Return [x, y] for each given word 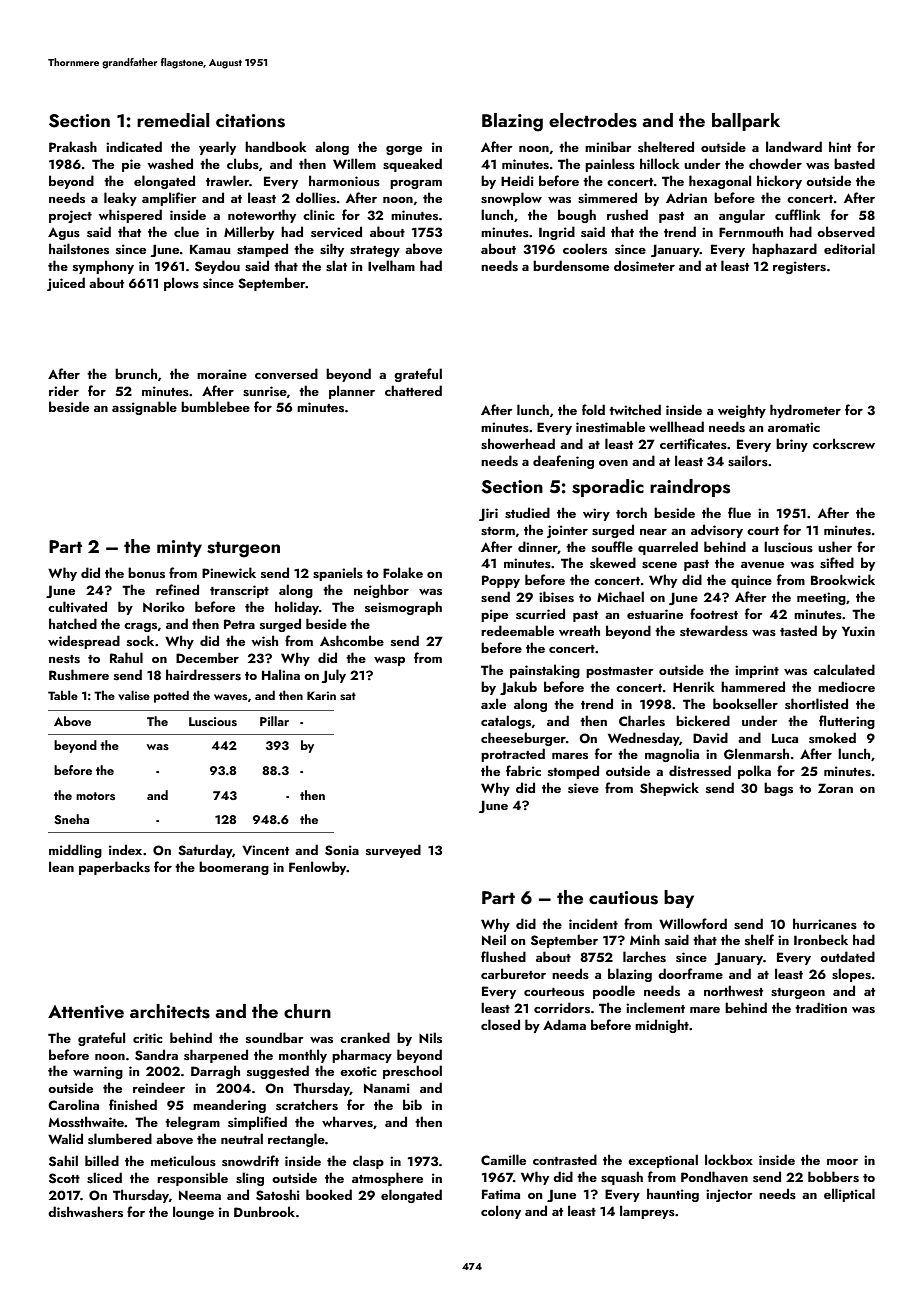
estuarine [655, 614]
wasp [389, 661]
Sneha [71, 819]
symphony [103, 267]
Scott [64, 1178]
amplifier [169, 199]
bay [679, 899]
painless [610, 165]
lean [61, 866]
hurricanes [825, 923]
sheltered [666, 146]
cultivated [77, 607]
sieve [583, 788]
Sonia [342, 850]
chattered [413, 390]
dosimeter [644, 265]
